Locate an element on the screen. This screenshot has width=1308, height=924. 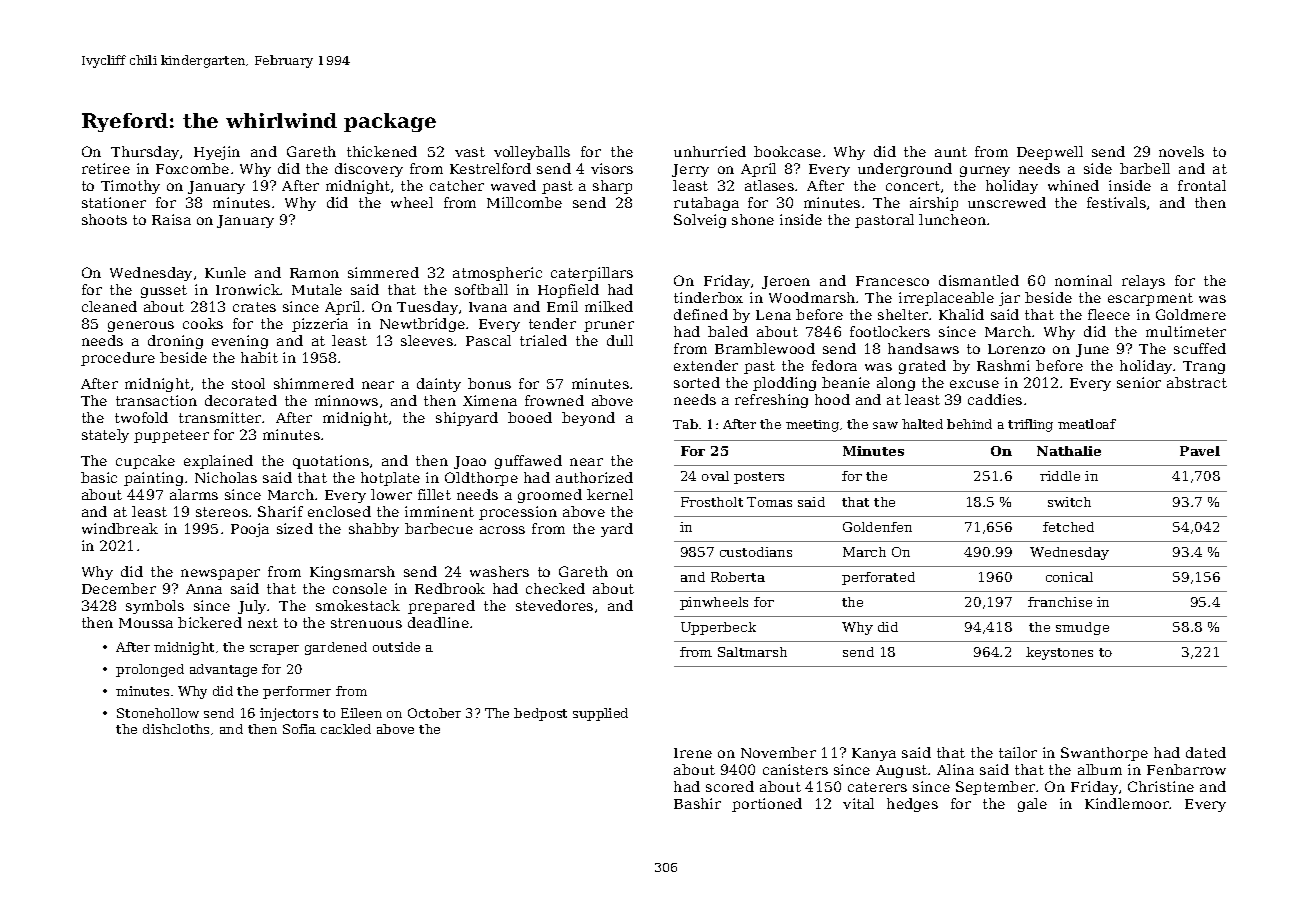
bonus is located at coordinates (489, 383).
